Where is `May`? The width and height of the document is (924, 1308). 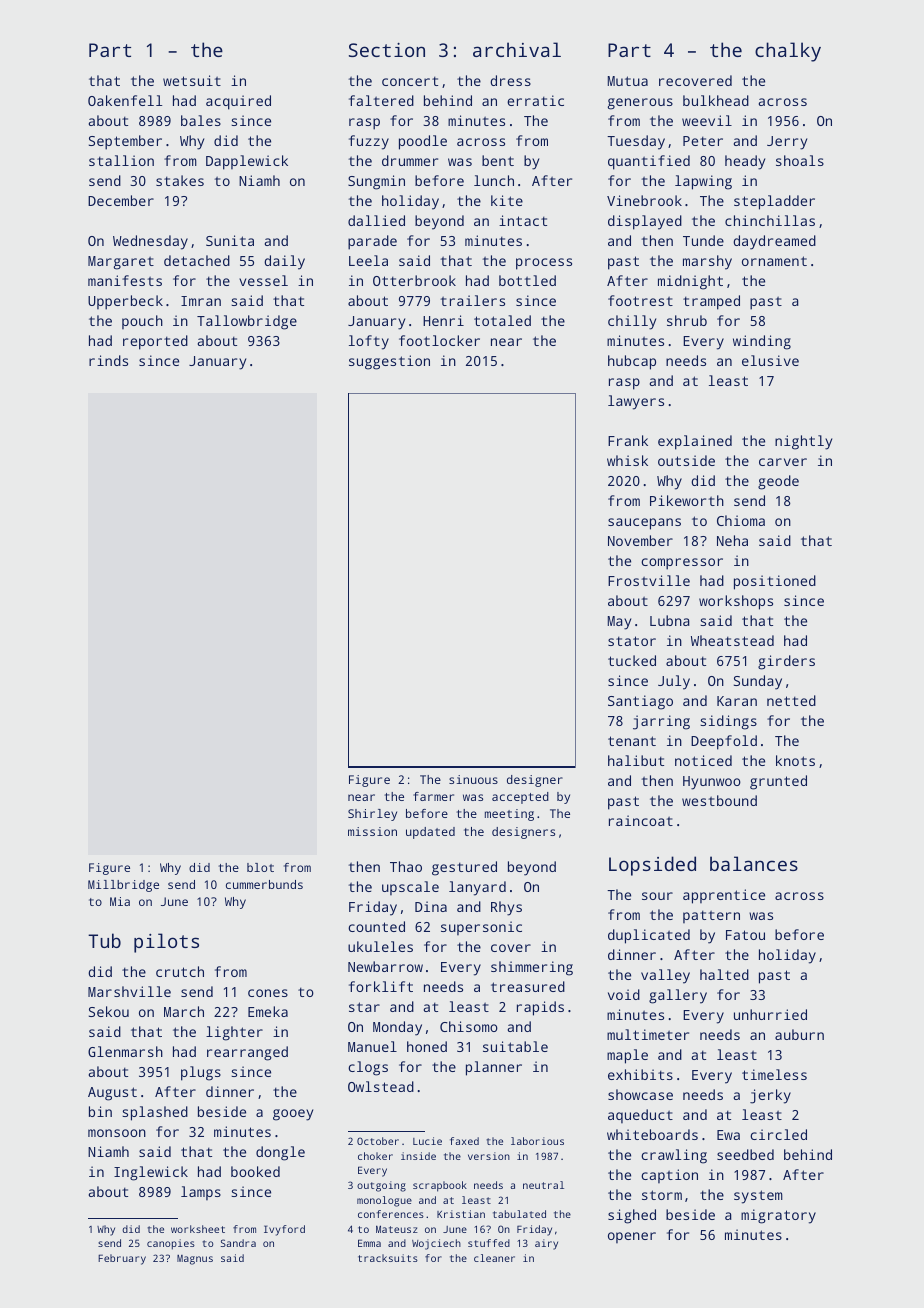 May is located at coordinates (619, 623).
